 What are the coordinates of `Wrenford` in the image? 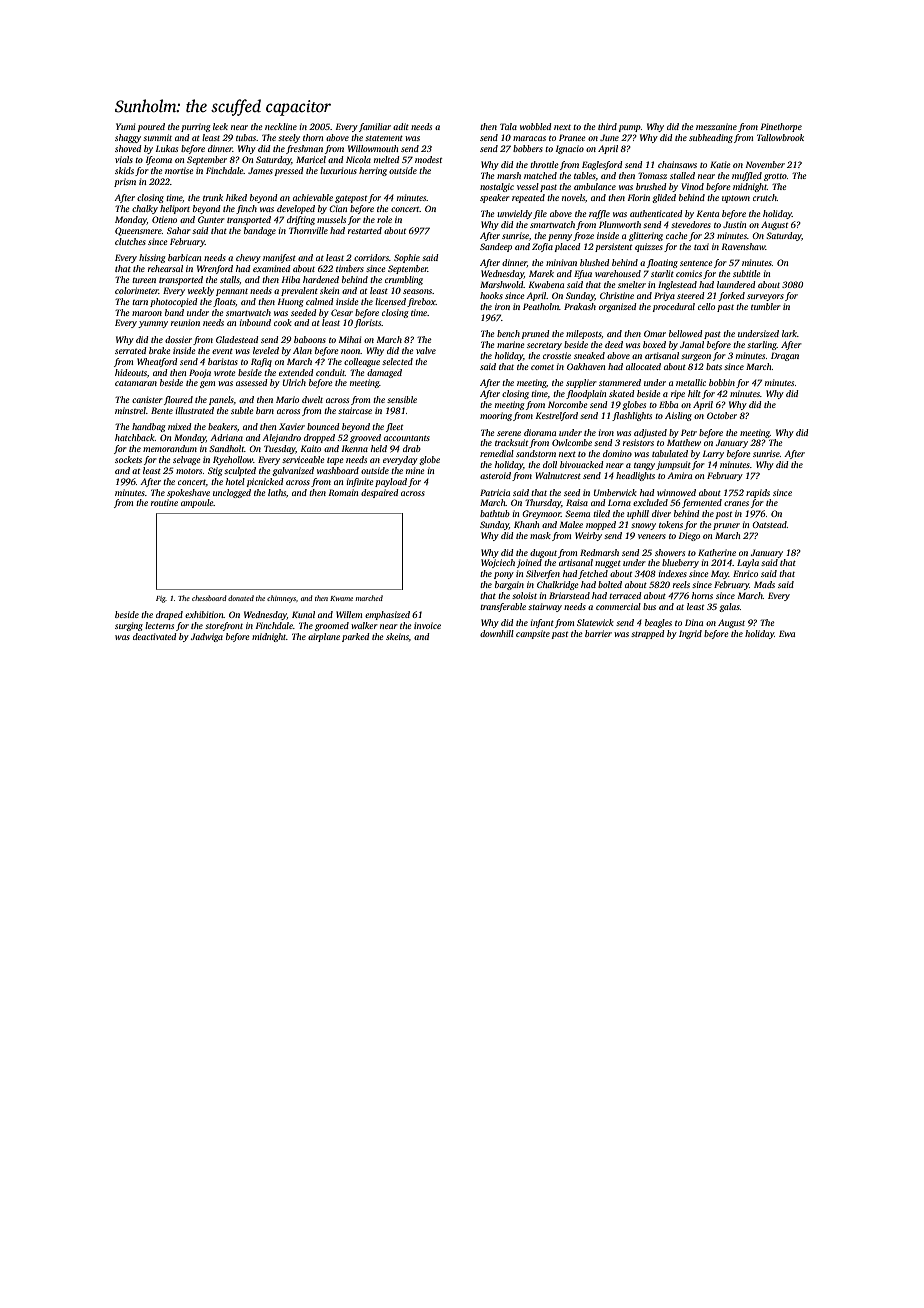 It's located at (215, 269).
